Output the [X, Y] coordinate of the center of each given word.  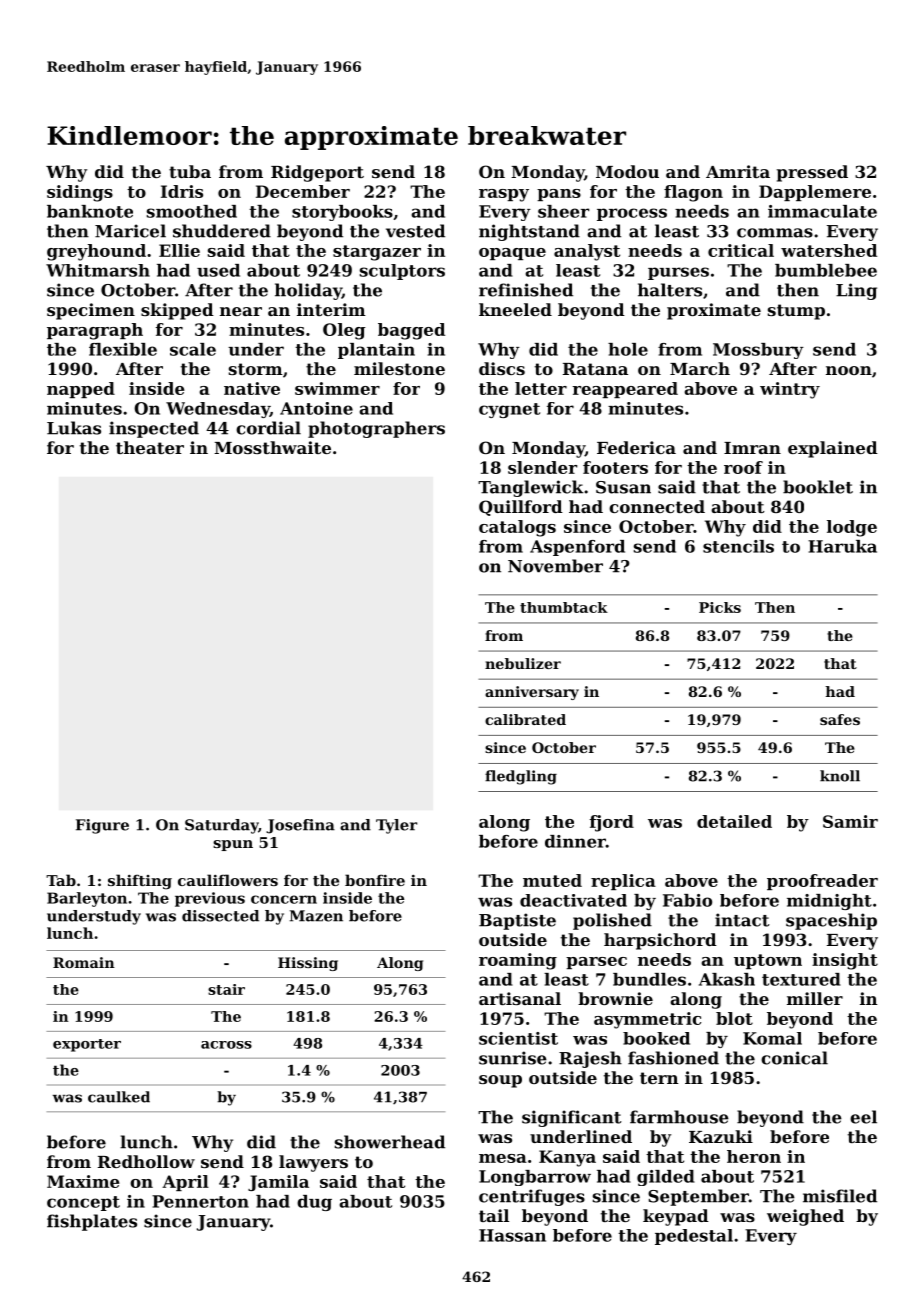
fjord [612, 823]
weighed [805, 1217]
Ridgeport [317, 173]
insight [845, 961]
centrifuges [532, 1197]
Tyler [396, 826]
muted [552, 880]
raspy [504, 195]
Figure [102, 826]
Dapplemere [815, 193]
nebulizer [523, 663]
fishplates [92, 1222]
